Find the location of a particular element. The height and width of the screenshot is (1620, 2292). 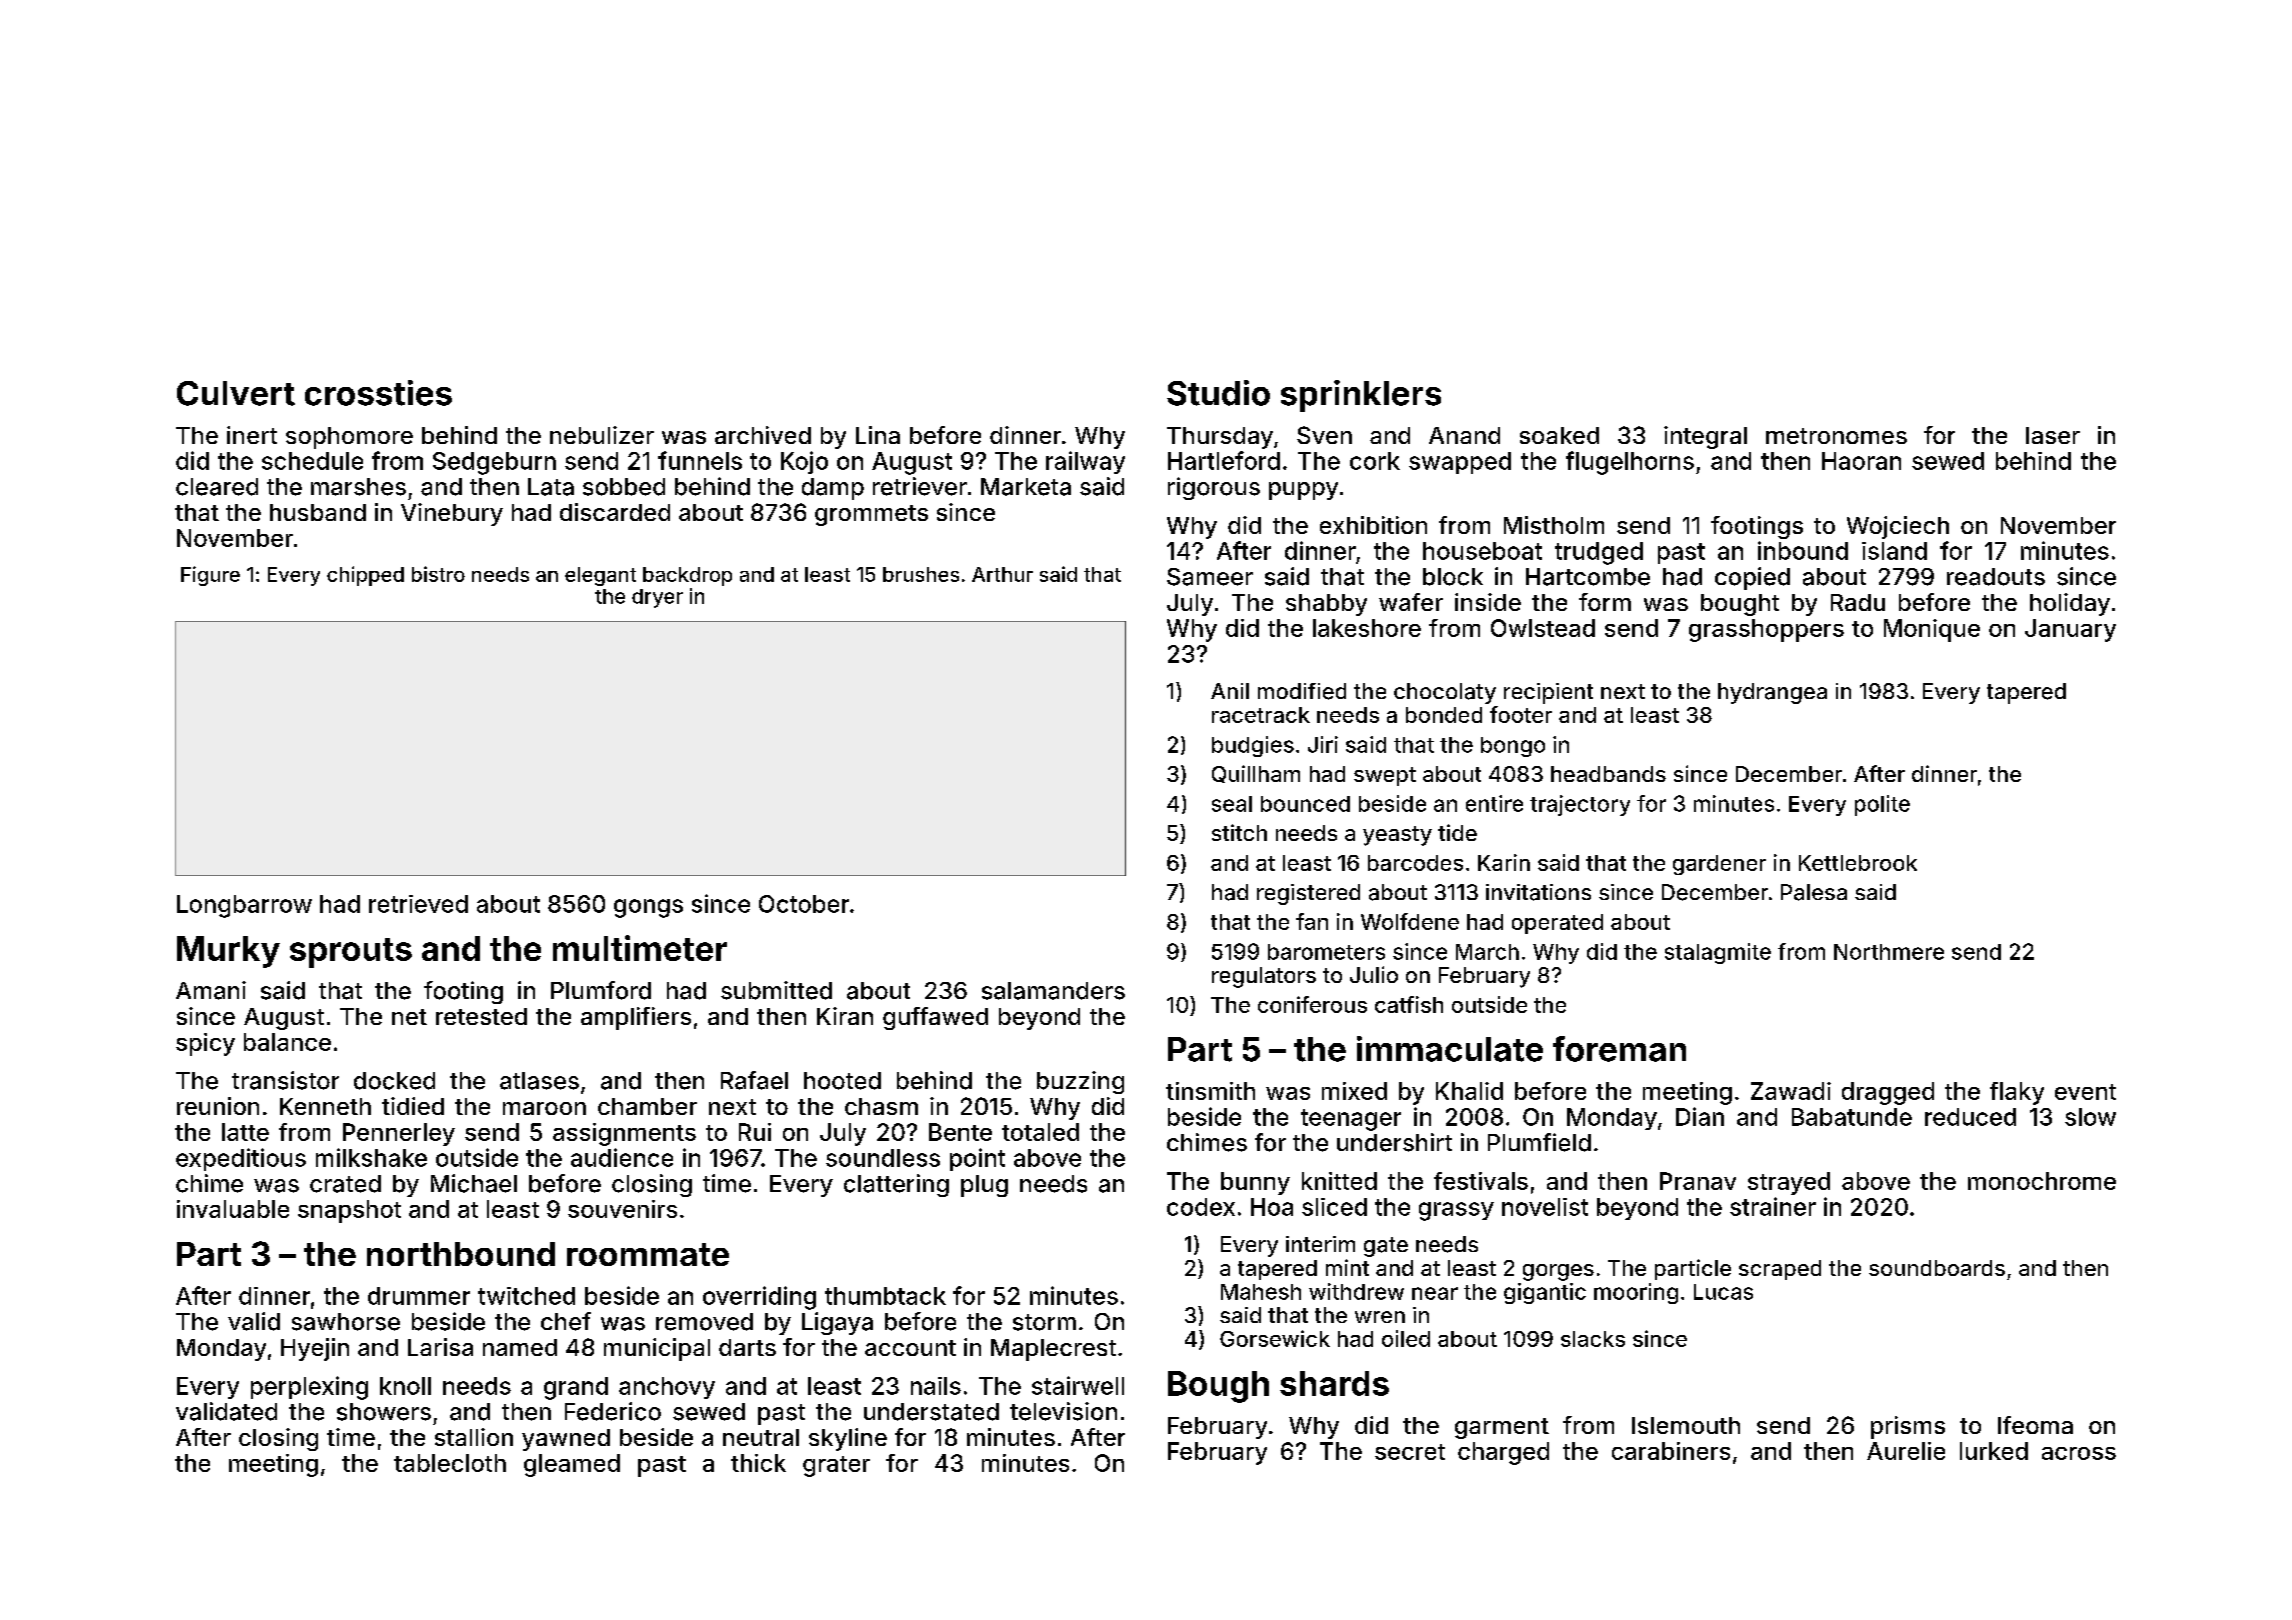

perplexing is located at coordinates (309, 1388).
